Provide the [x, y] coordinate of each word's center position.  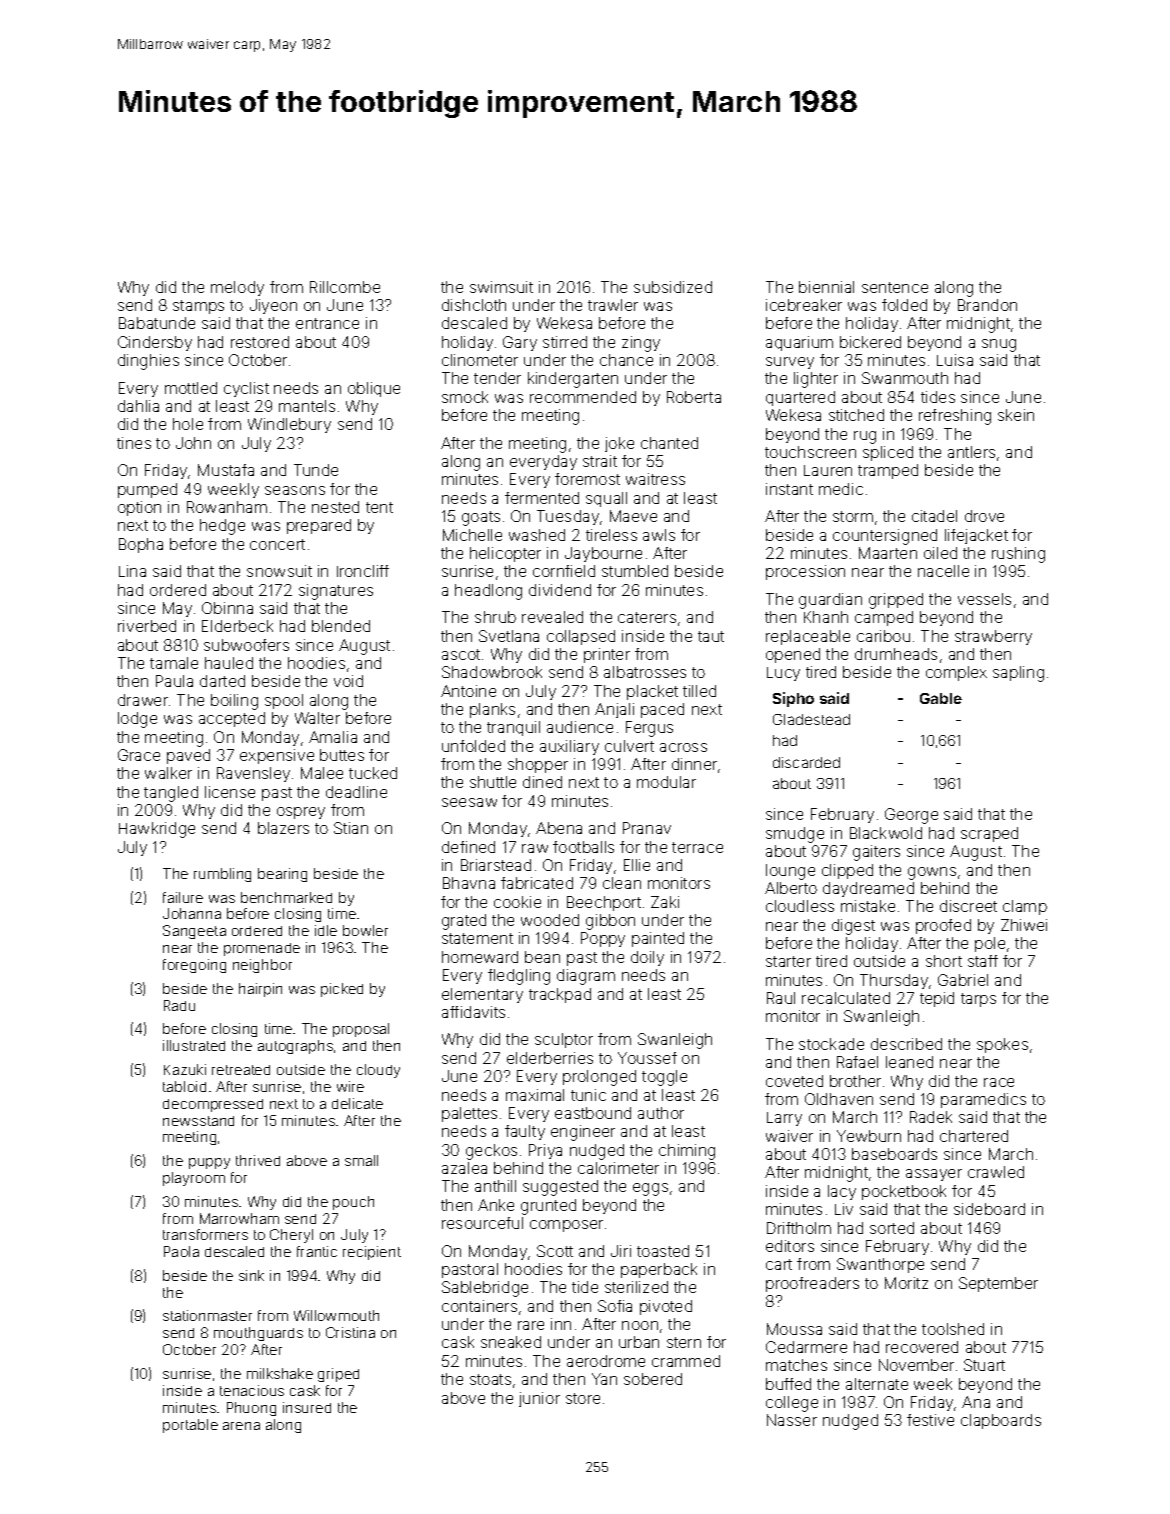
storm [853, 516]
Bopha [141, 545]
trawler [613, 305]
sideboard [989, 1209]
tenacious [252, 1390]
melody [237, 288]
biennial [826, 287]
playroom [194, 1179]
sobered [653, 1379]
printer [607, 655]
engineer [583, 1133]
